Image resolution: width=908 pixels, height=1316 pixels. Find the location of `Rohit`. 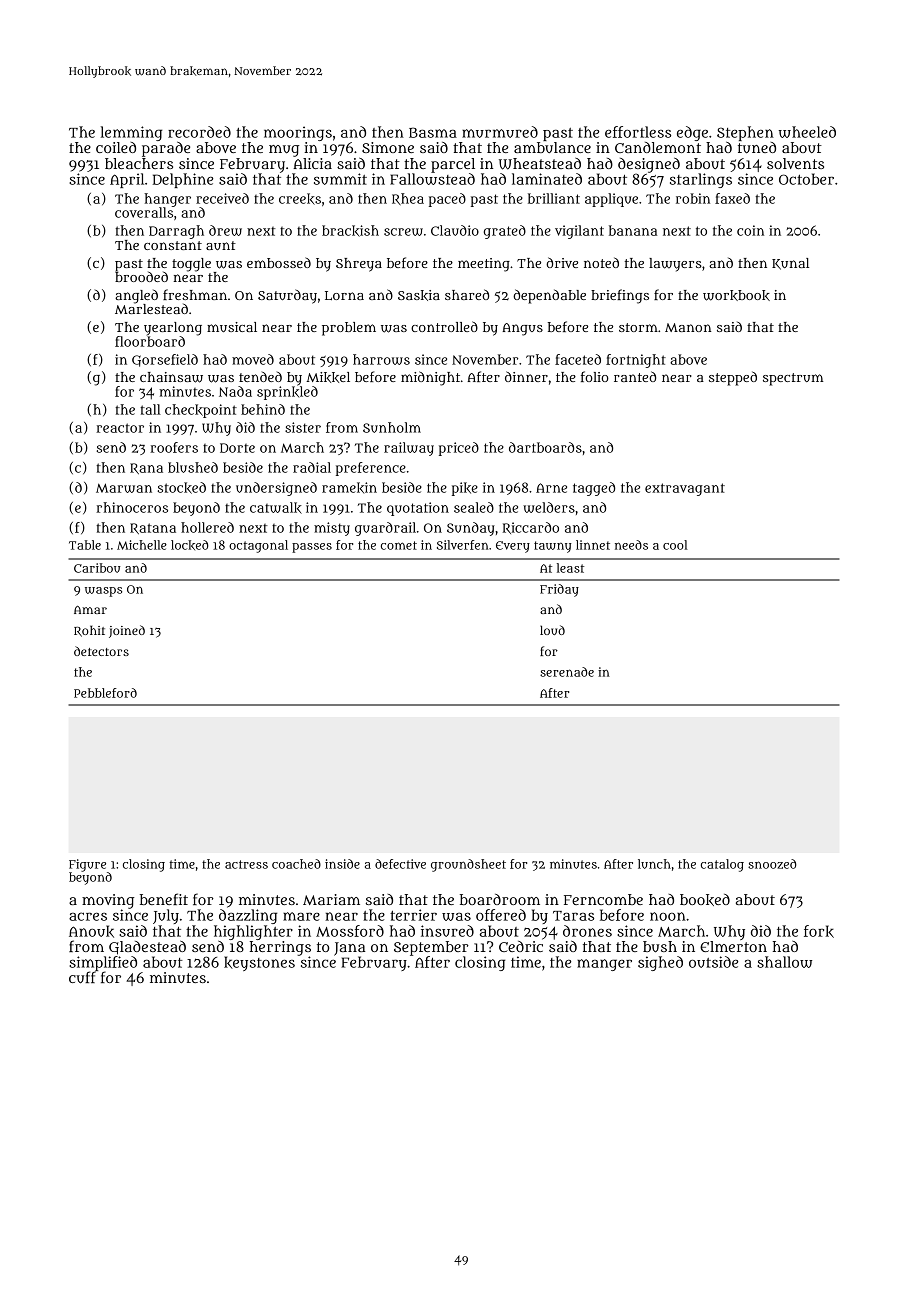

Rohit is located at coordinates (89, 631).
